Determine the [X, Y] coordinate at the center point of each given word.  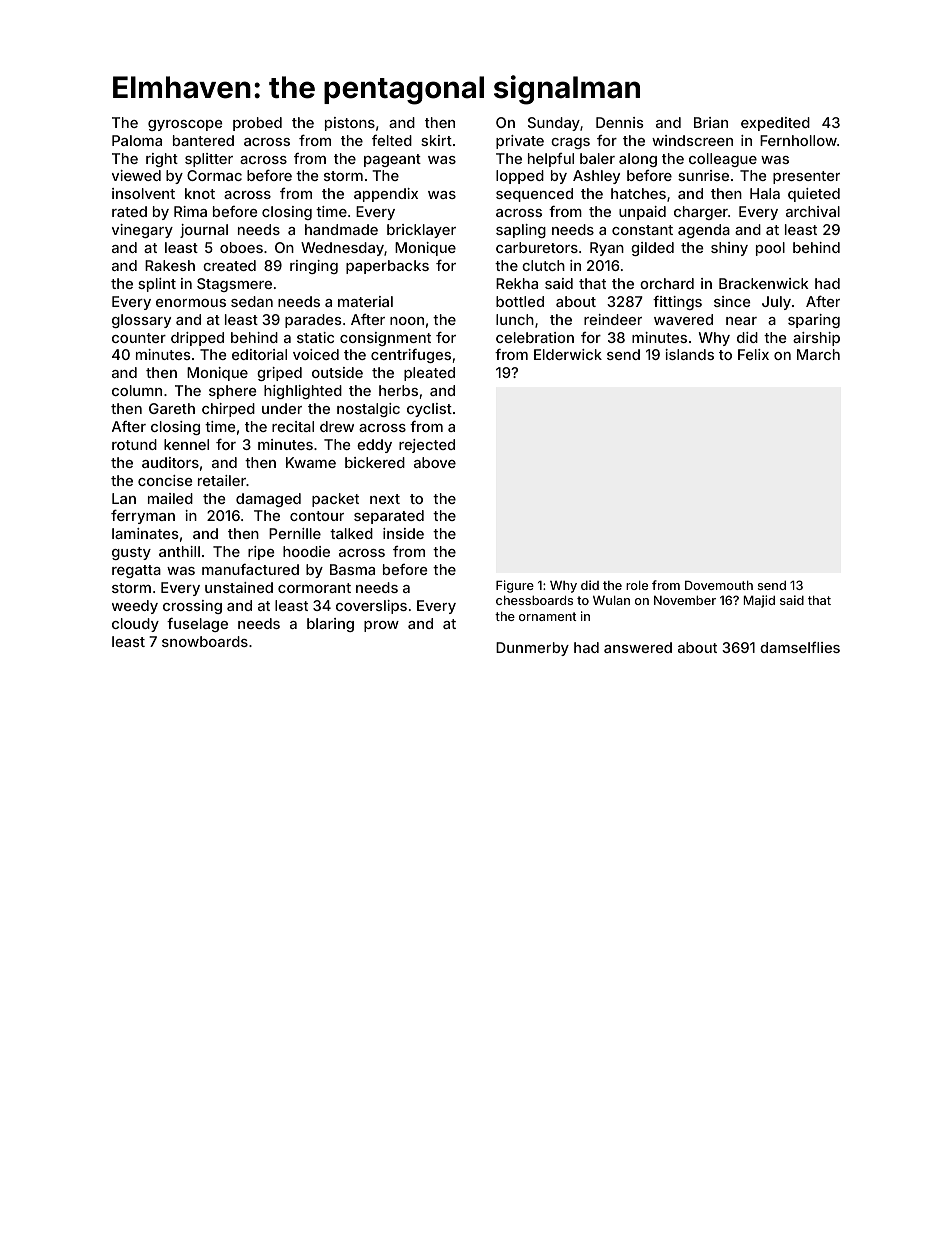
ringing [314, 267]
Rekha [517, 283]
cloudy [135, 625]
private [520, 142]
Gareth [172, 408]
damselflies [800, 647]
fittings [677, 303]
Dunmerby [532, 649]
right [162, 160]
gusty [131, 553]
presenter [806, 177]
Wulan [611, 600]
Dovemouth [719, 585]
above [435, 462]
